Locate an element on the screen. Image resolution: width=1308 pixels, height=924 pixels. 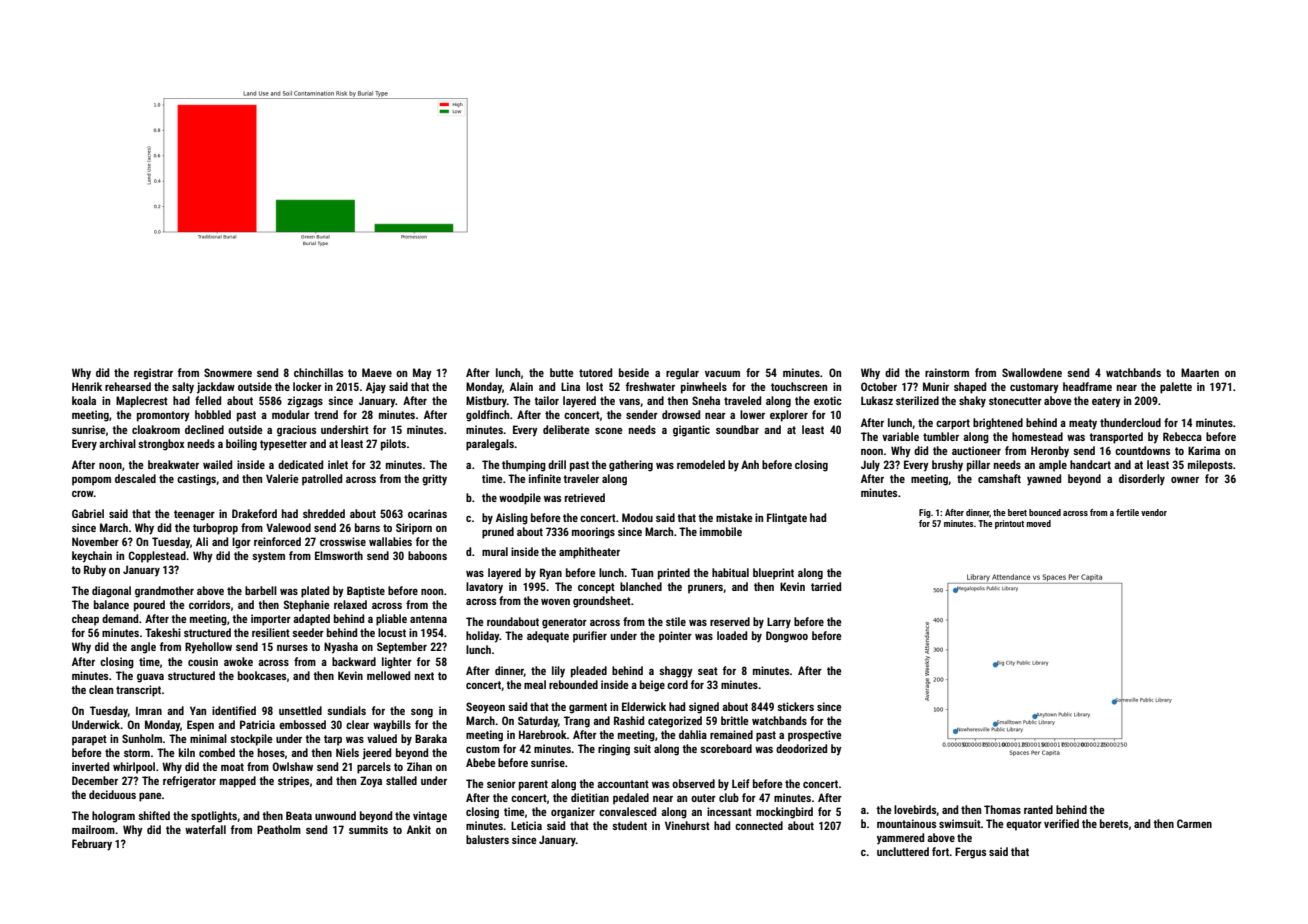
camshaft is located at coordinates (999, 478).
